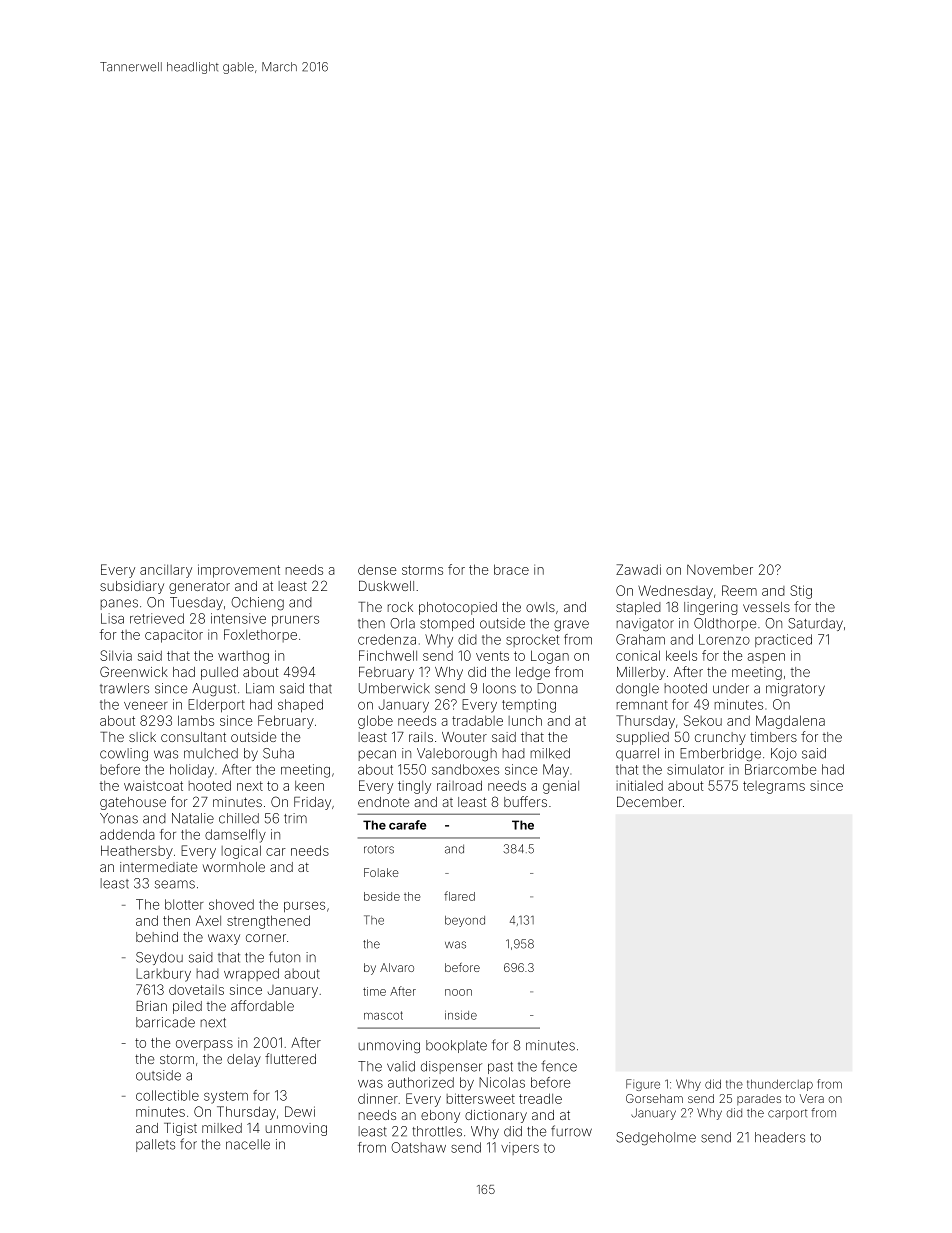 This document has height=1233, width=952. What do you see at coordinates (774, 787) in the document?
I see `telegrams` at bounding box center [774, 787].
